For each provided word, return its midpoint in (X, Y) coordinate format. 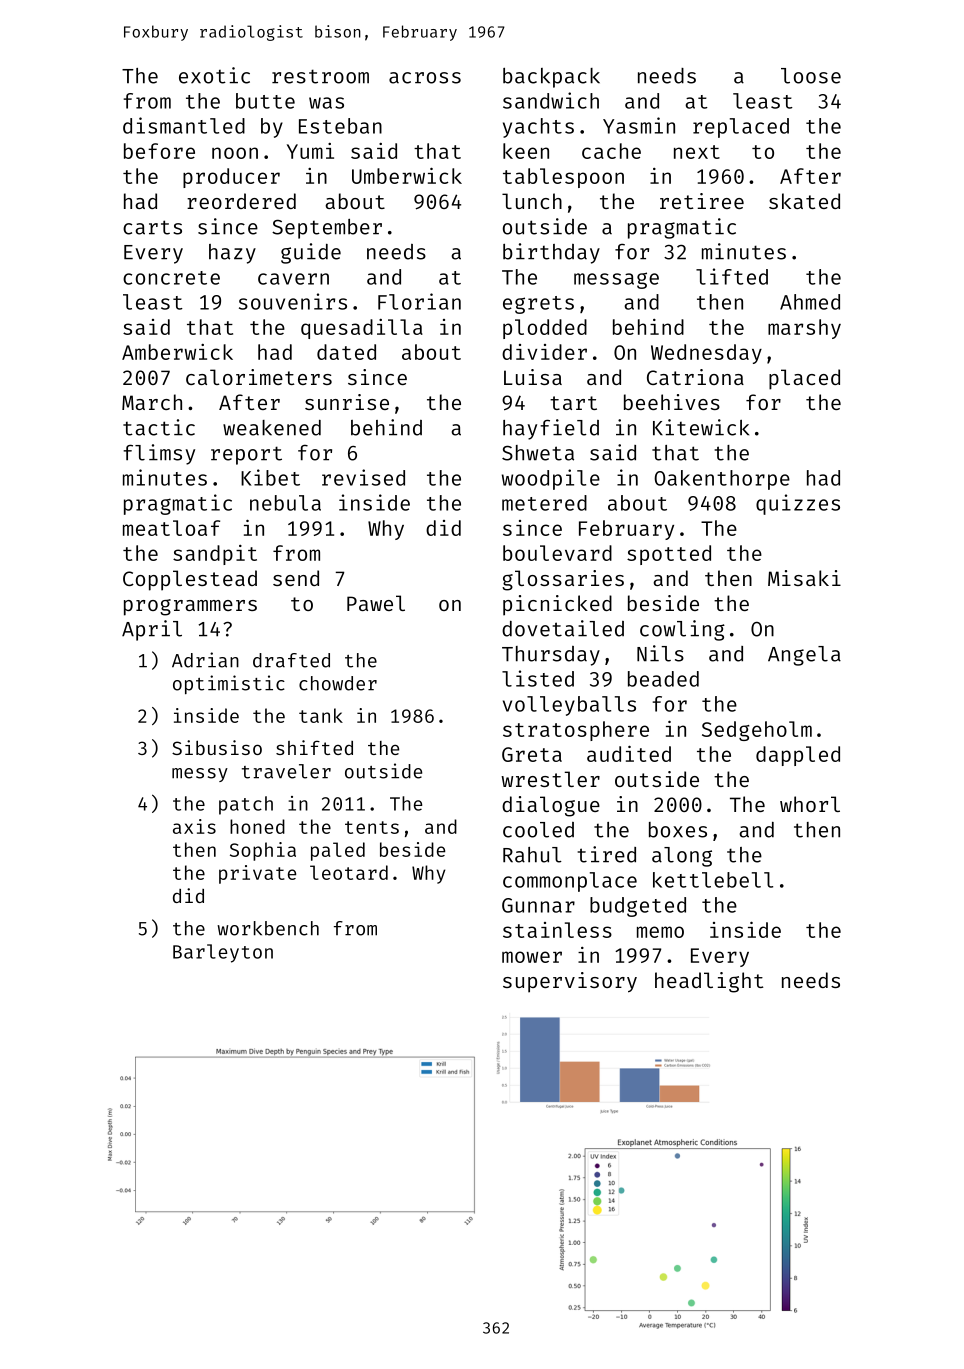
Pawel (376, 603)
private (257, 874)
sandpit (215, 555)
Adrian (205, 660)
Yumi (310, 151)
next (697, 152)
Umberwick (407, 175)
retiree (702, 201)
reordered (241, 201)
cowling (682, 630)
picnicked (557, 605)
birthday (551, 253)
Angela (804, 656)
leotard (349, 872)
